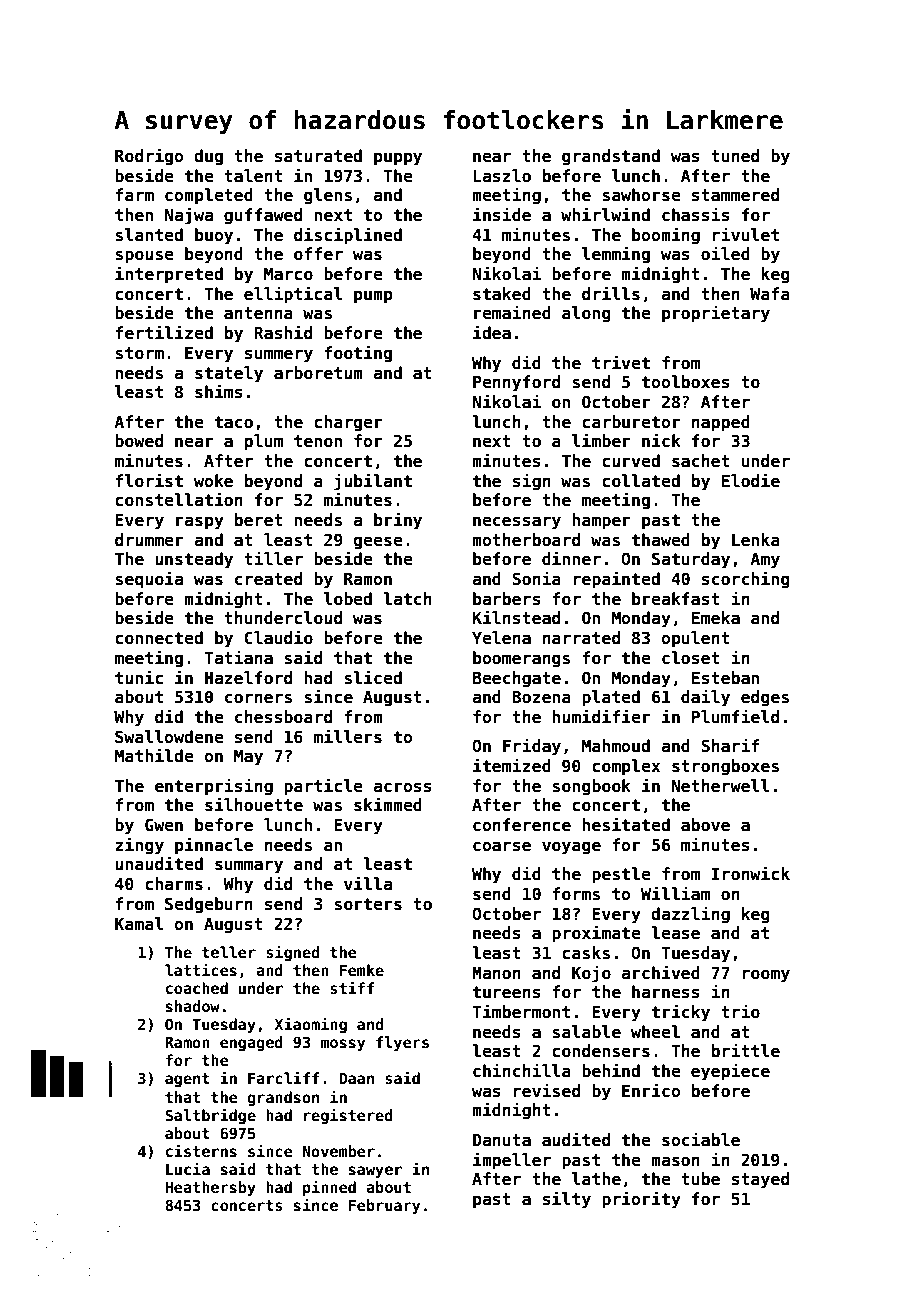 Image resolution: width=908 pixels, height=1316 pixels. Describe the element at coordinates (512, 1161) in the image. I see `impeller` at that location.
